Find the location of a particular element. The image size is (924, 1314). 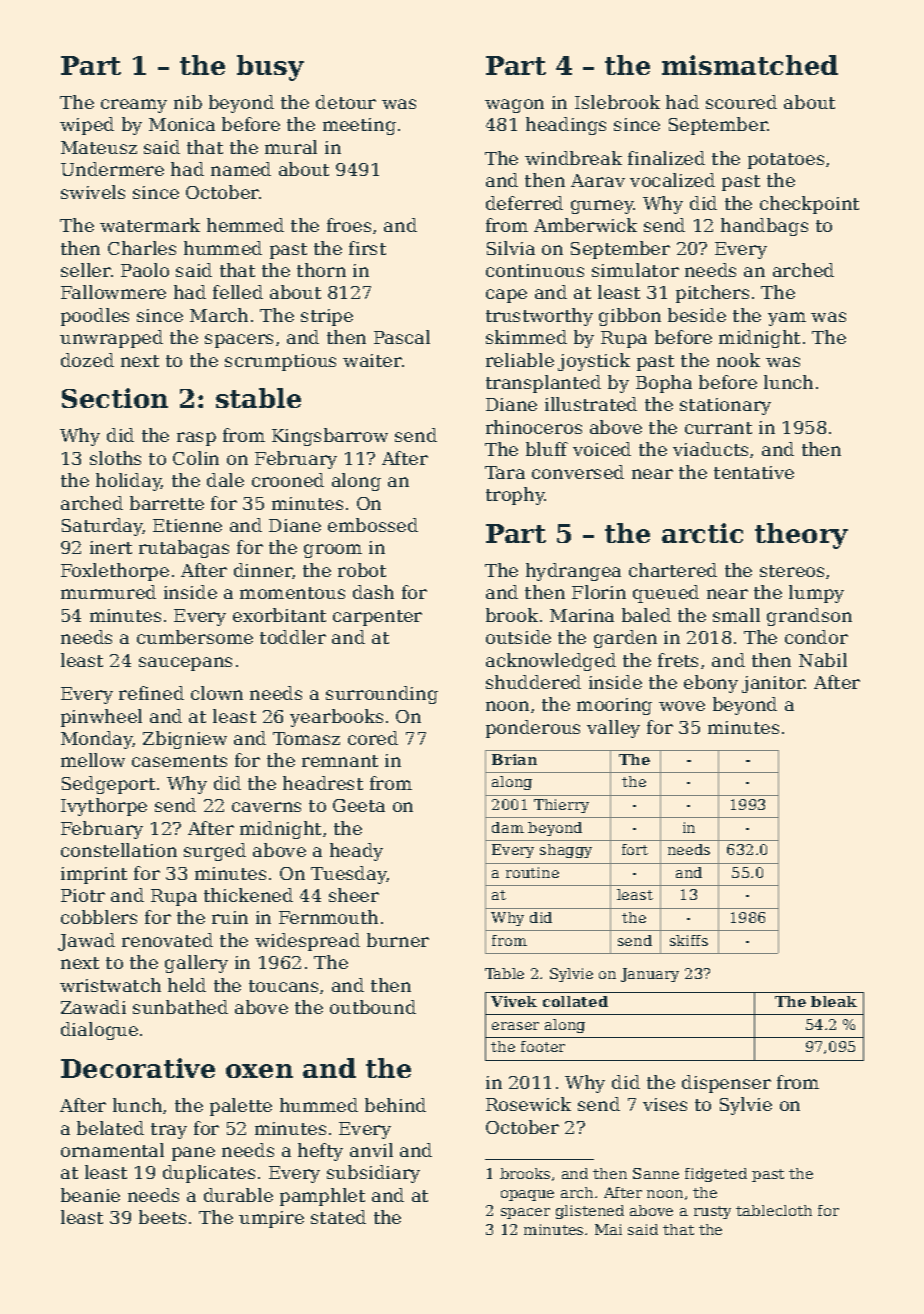

seller is located at coordinates (86, 270).
